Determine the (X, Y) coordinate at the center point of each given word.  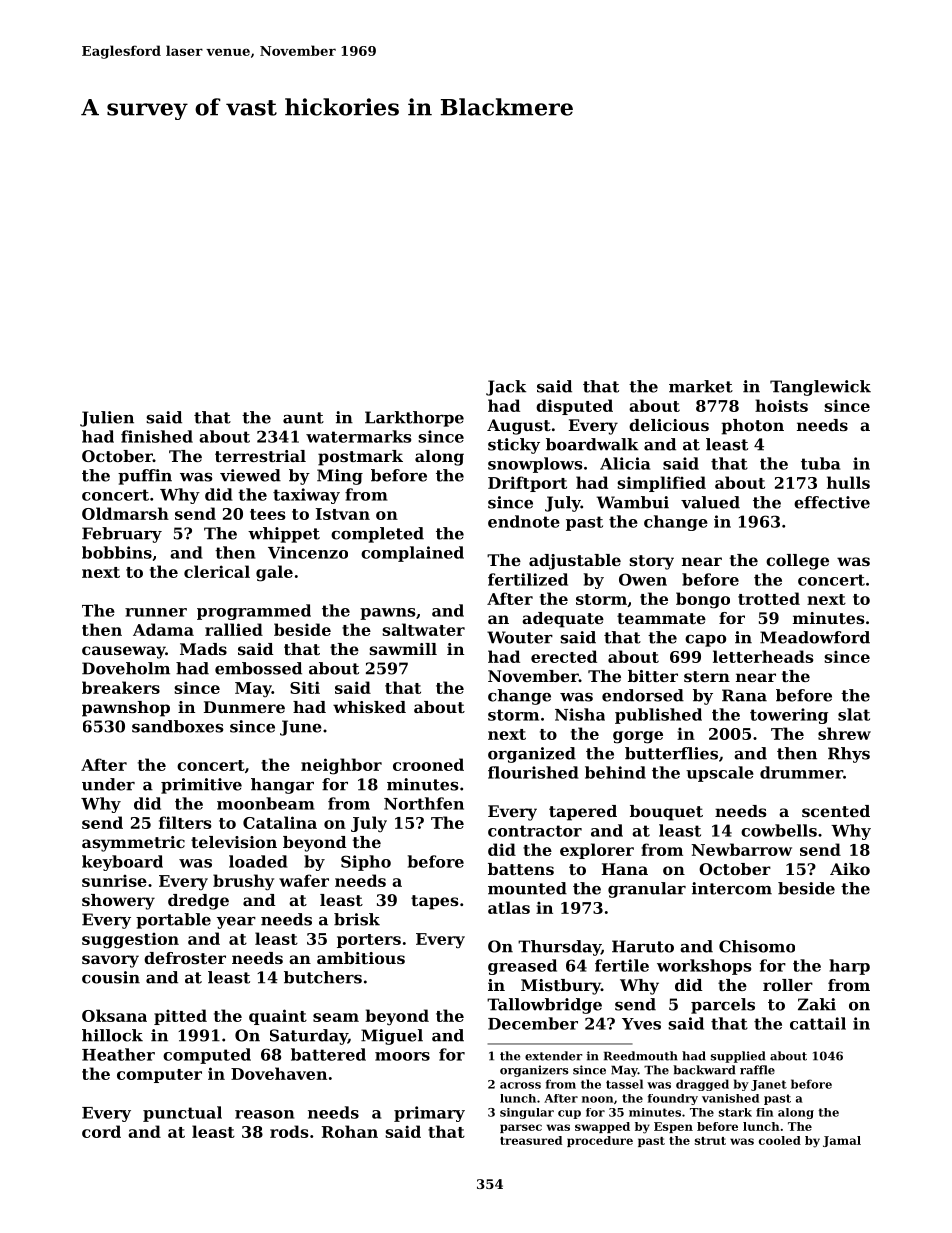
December (533, 1023)
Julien (107, 419)
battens (521, 869)
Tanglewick (820, 388)
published (658, 716)
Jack (506, 388)
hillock (112, 1035)
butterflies (671, 753)
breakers (121, 687)
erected (564, 656)
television (234, 842)
